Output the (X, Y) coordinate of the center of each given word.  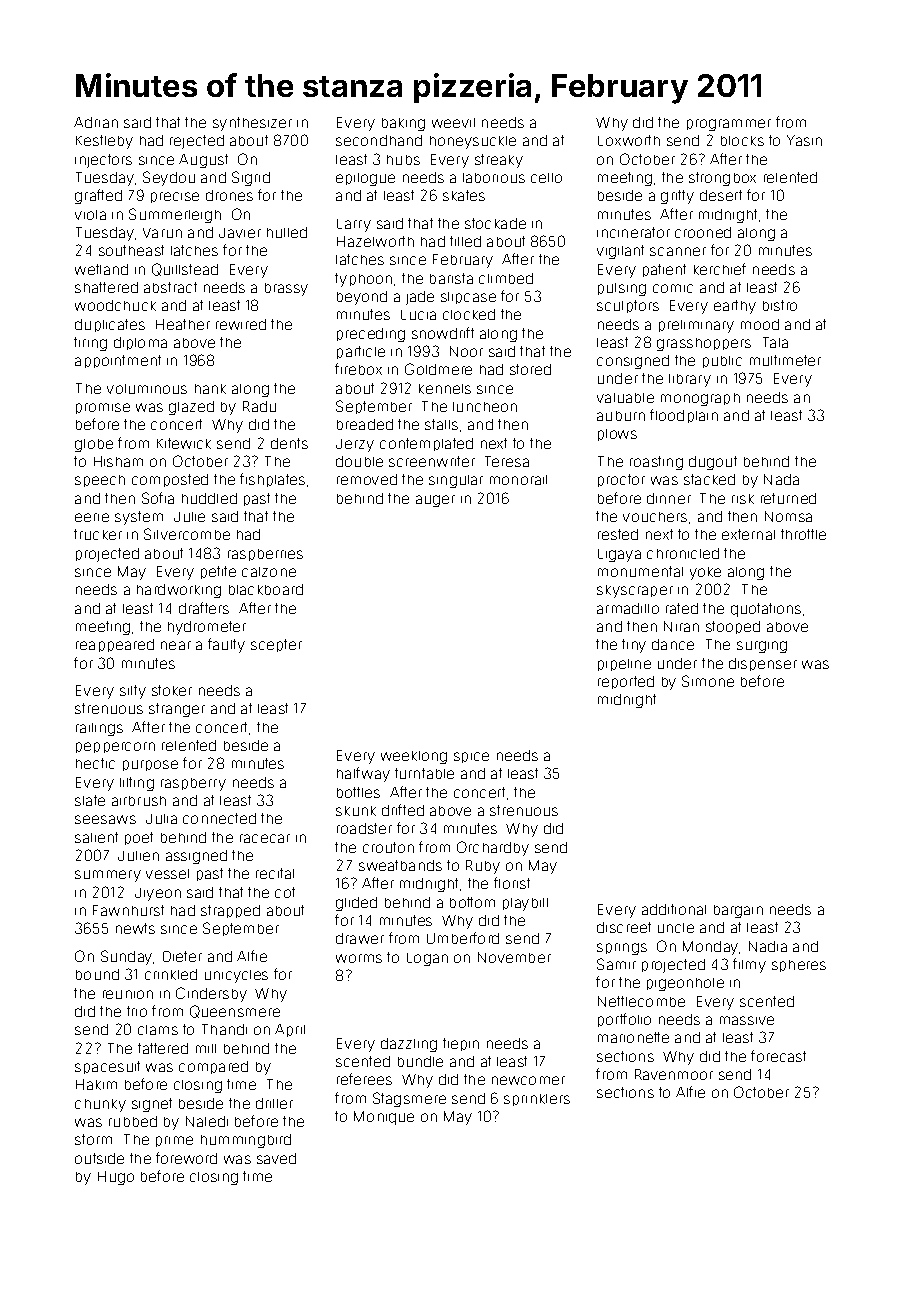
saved (276, 1158)
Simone (708, 681)
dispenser (763, 664)
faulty (226, 645)
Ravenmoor (674, 1074)
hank (210, 389)
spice (471, 757)
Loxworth (629, 140)
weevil (453, 123)
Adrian (96, 122)
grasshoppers (704, 344)
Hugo (116, 1178)
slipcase (468, 298)
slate (90, 800)
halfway (363, 774)
